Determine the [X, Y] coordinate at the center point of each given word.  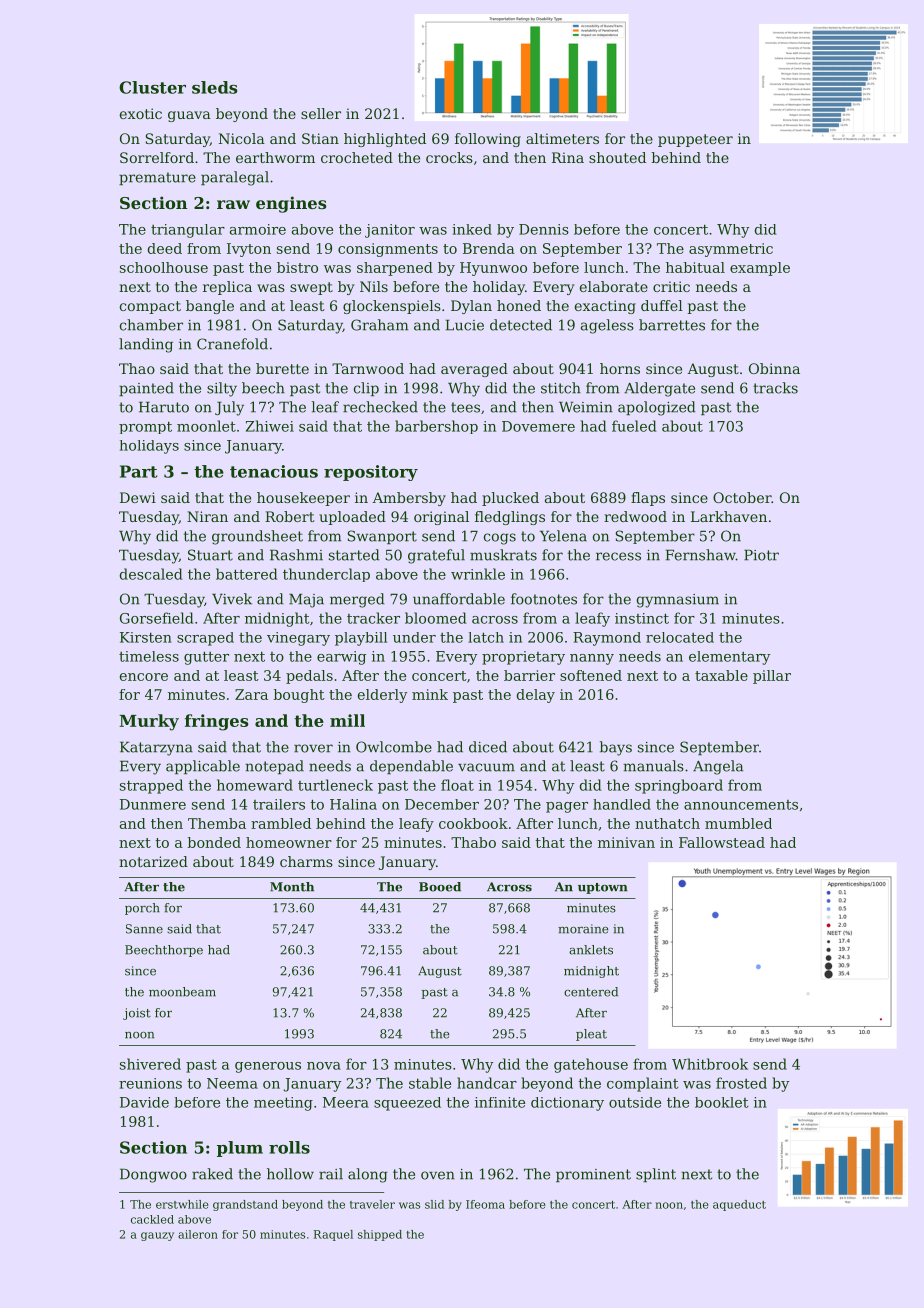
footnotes [544, 599]
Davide [144, 1102]
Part [138, 471]
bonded [214, 842]
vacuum [486, 767]
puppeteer [695, 140]
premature [157, 178]
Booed [440, 887]
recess [618, 556]
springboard [679, 786]
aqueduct [739, 1205]
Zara [251, 694]
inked [472, 229]
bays [616, 748]
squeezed [407, 1104]
